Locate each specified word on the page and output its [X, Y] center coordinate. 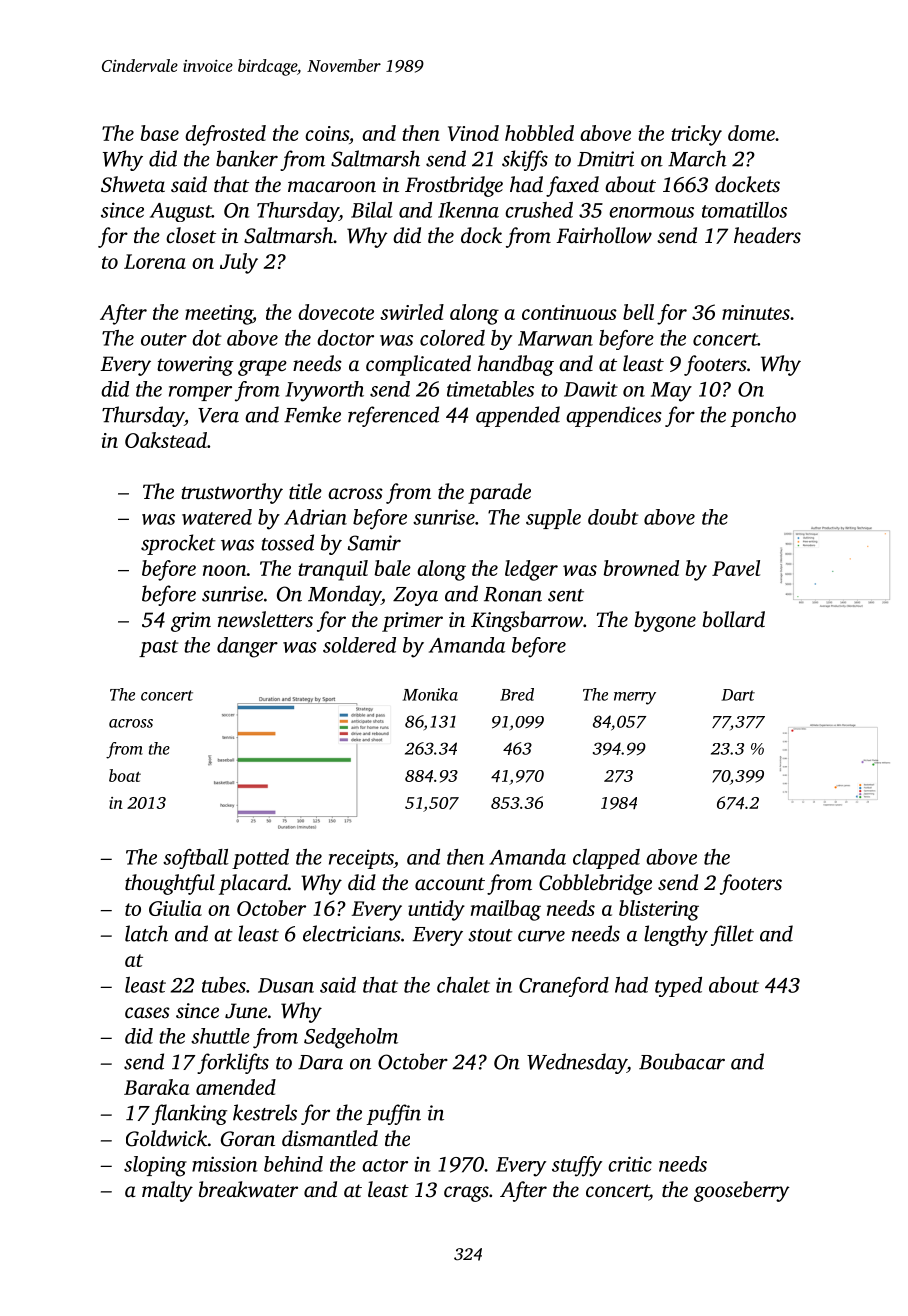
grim [191, 622]
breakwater [248, 1189]
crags [466, 1194]
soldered [359, 645]
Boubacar [682, 1061]
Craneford [564, 987]
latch [146, 933]
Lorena [155, 261]
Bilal [372, 210]
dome [751, 133]
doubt [613, 517]
